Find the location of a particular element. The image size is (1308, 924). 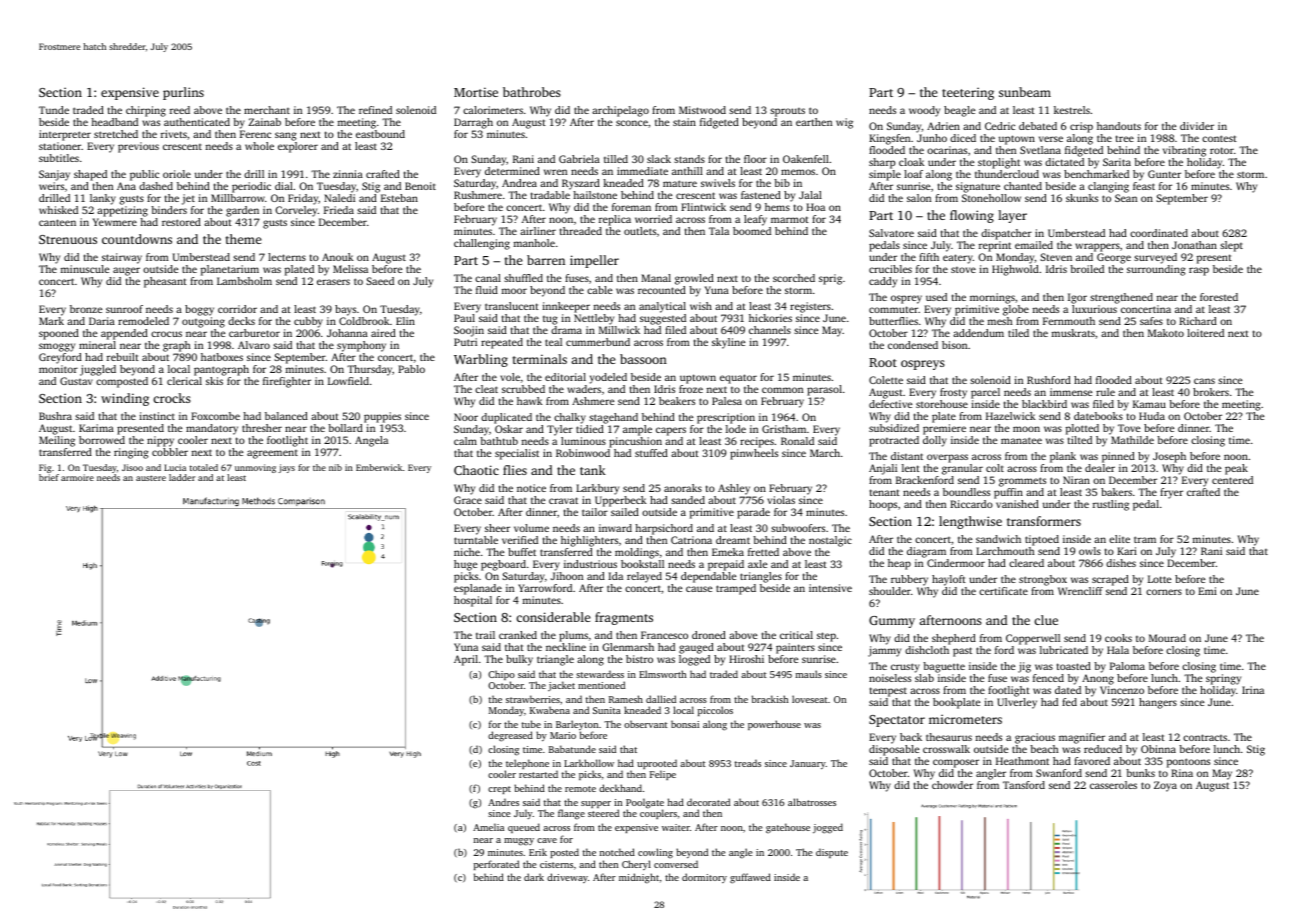

erasers is located at coordinates (333, 282).
